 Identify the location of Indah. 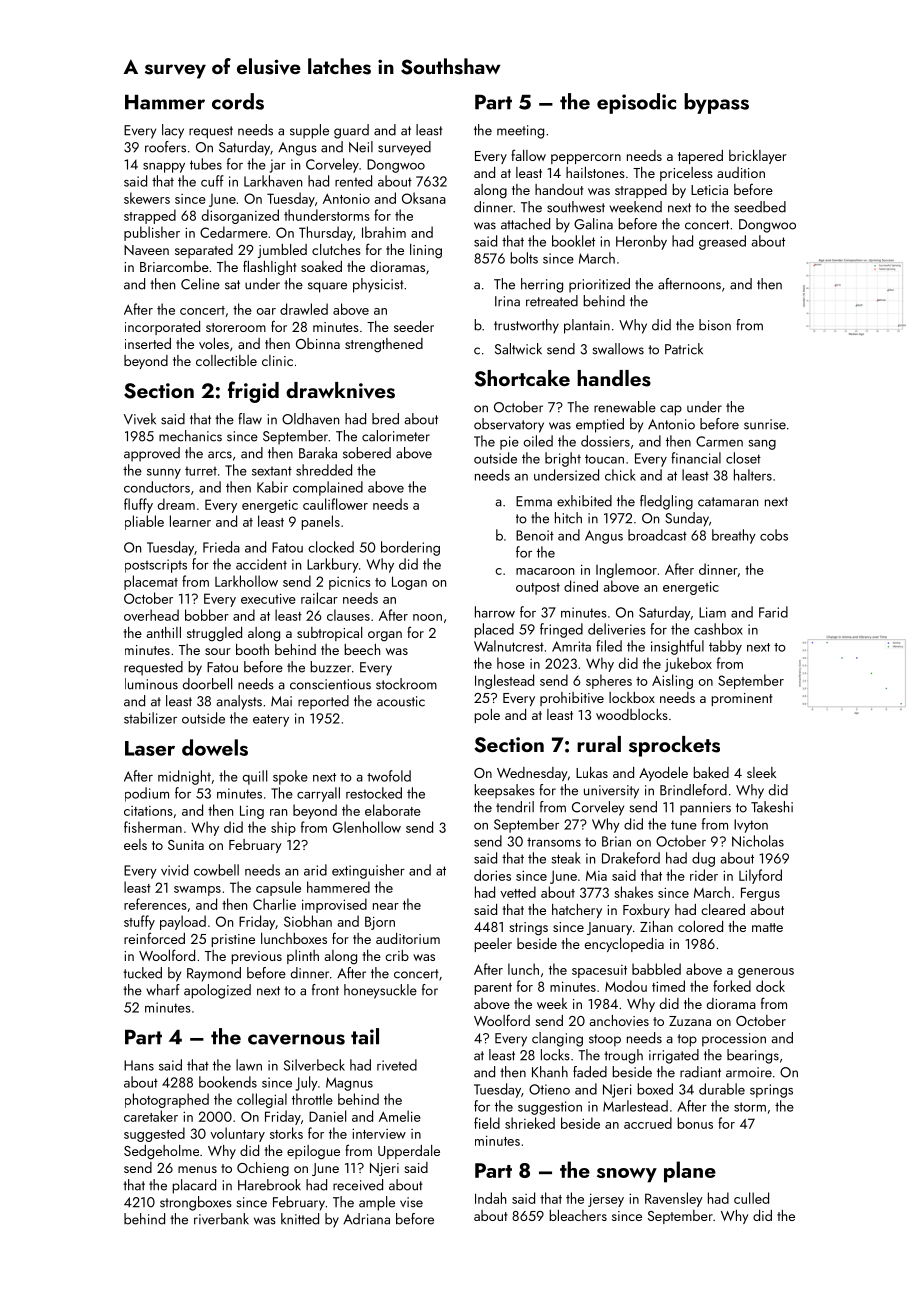
(490, 1198).
